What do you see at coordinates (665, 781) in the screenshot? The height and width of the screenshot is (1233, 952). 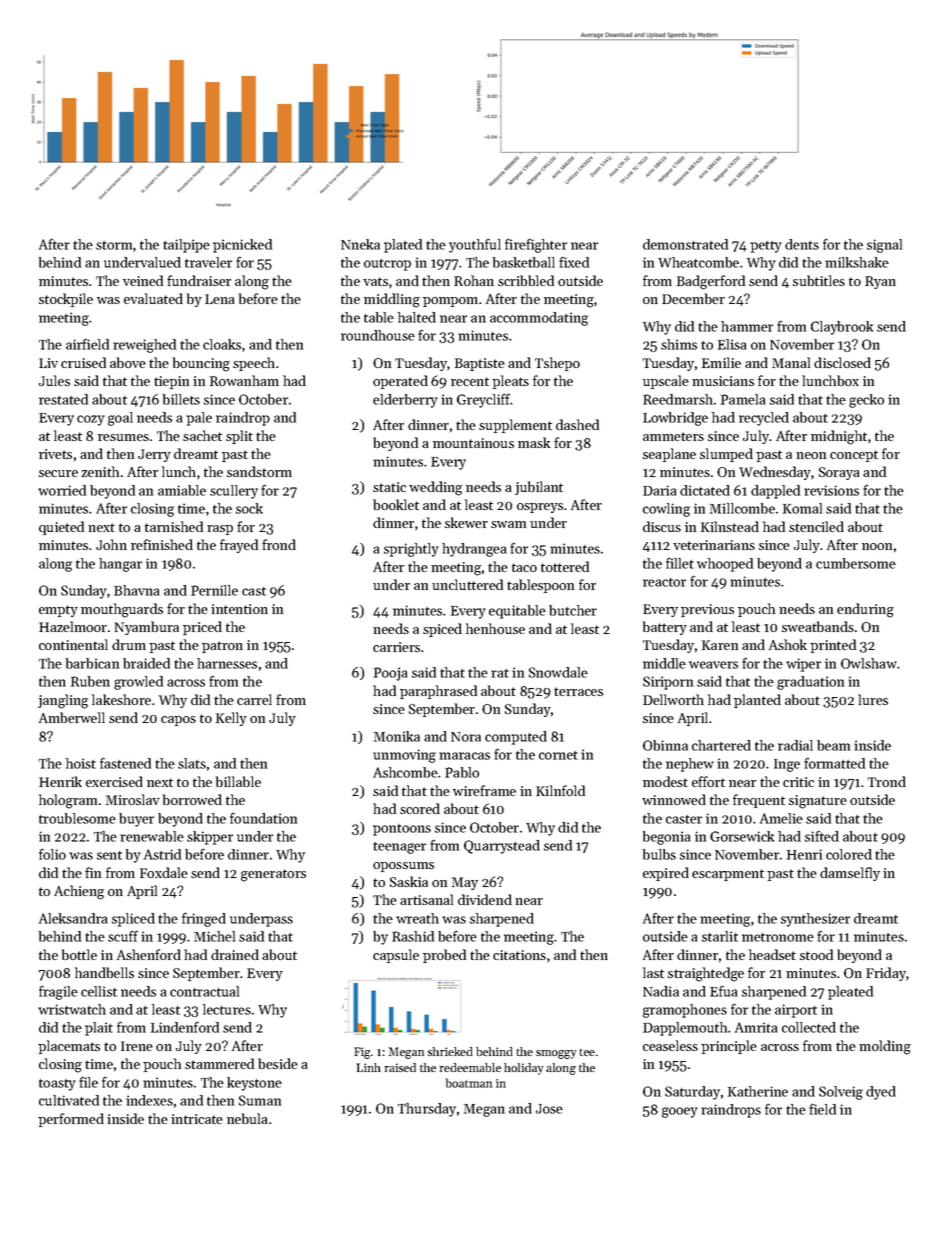 I see `modest` at bounding box center [665, 781].
